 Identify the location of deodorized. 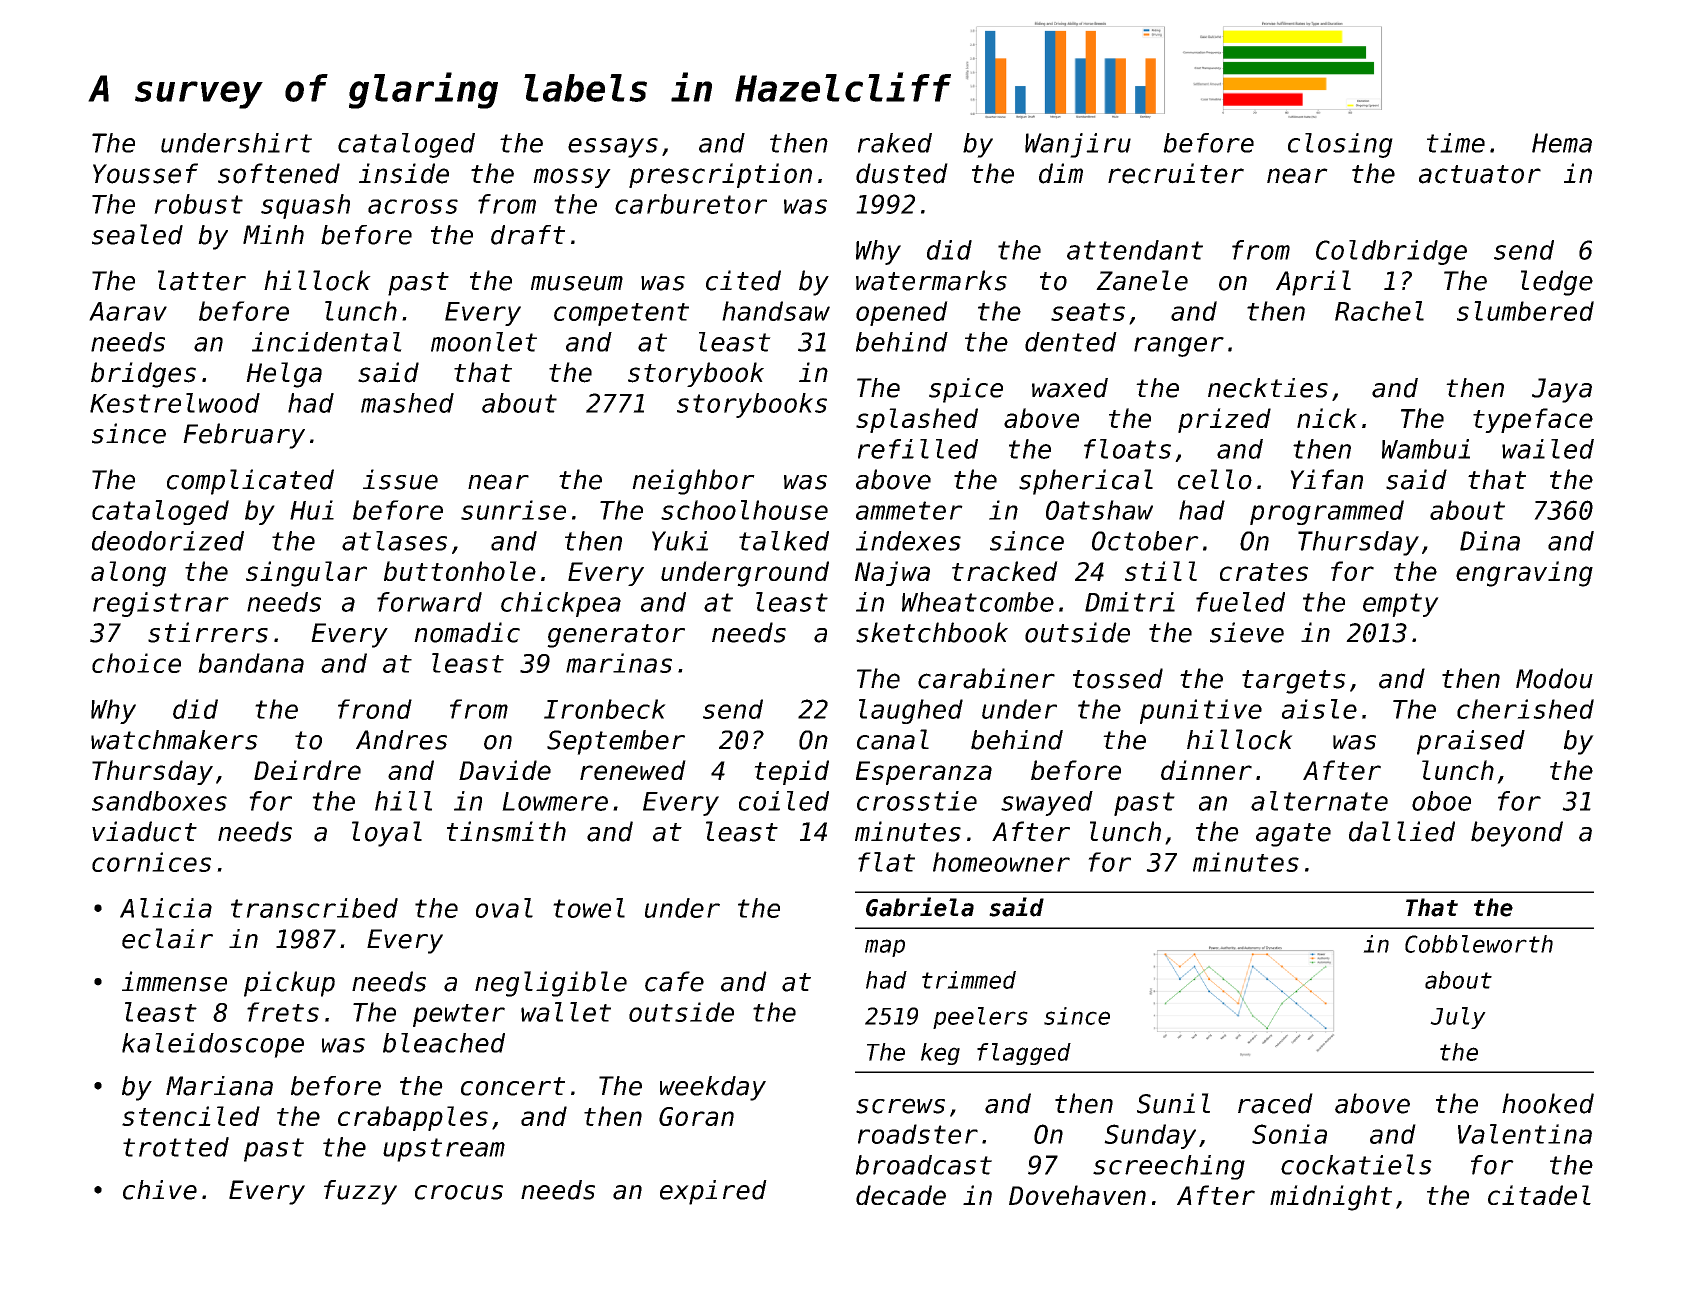
(168, 541).
